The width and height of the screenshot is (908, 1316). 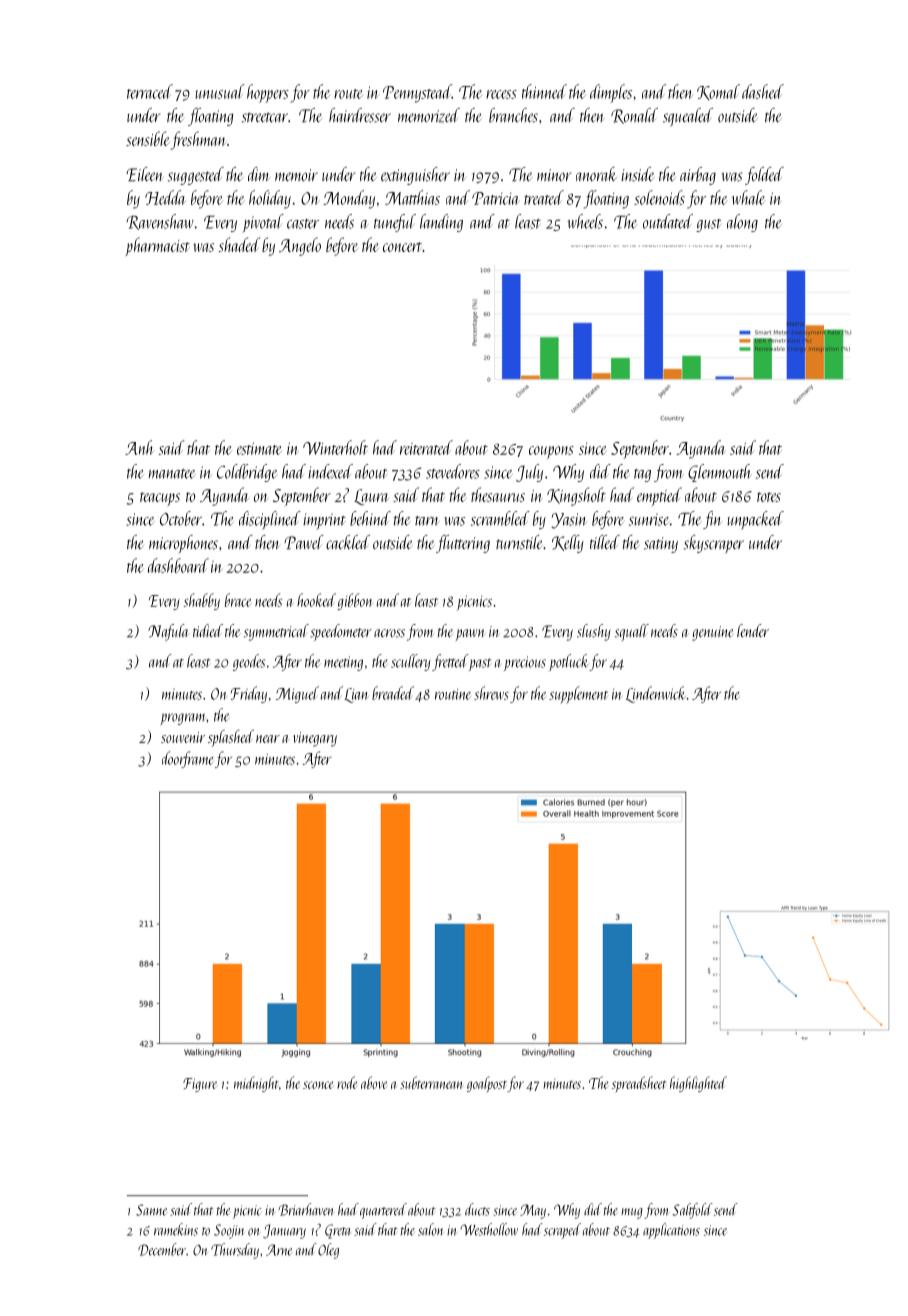 I want to click on Sanne, so click(x=151, y=1210).
